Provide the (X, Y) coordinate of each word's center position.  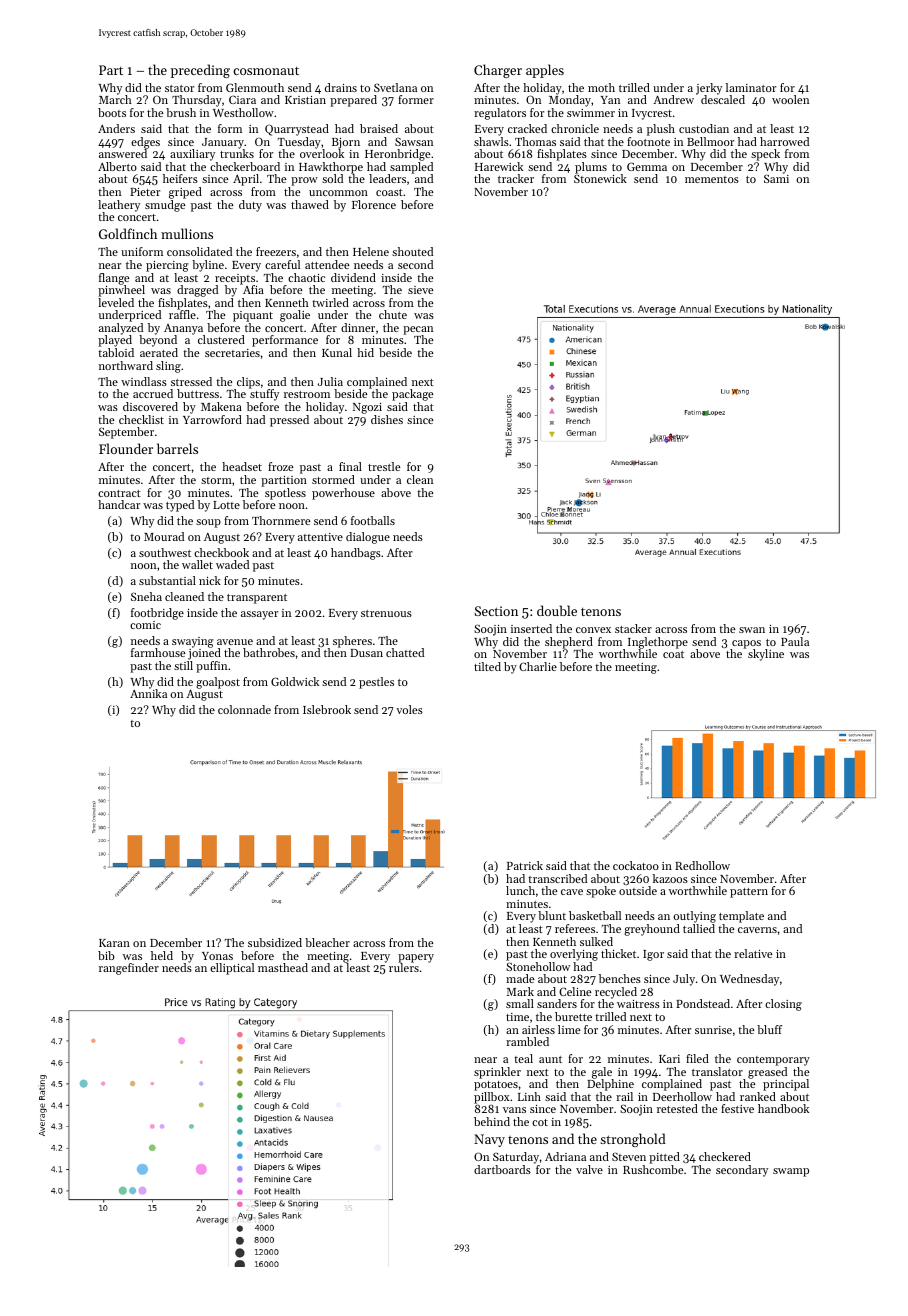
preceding (200, 71)
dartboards (502, 1169)
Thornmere (281, 520)
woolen (790, 99)
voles (409, 709)
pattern (749, 893)
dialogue (368, 538)
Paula (795, 641)
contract (119, 493)
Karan (114, 943)
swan (752, 630)
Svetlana (395, 87)
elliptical (232, 969)
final (350, 466)
